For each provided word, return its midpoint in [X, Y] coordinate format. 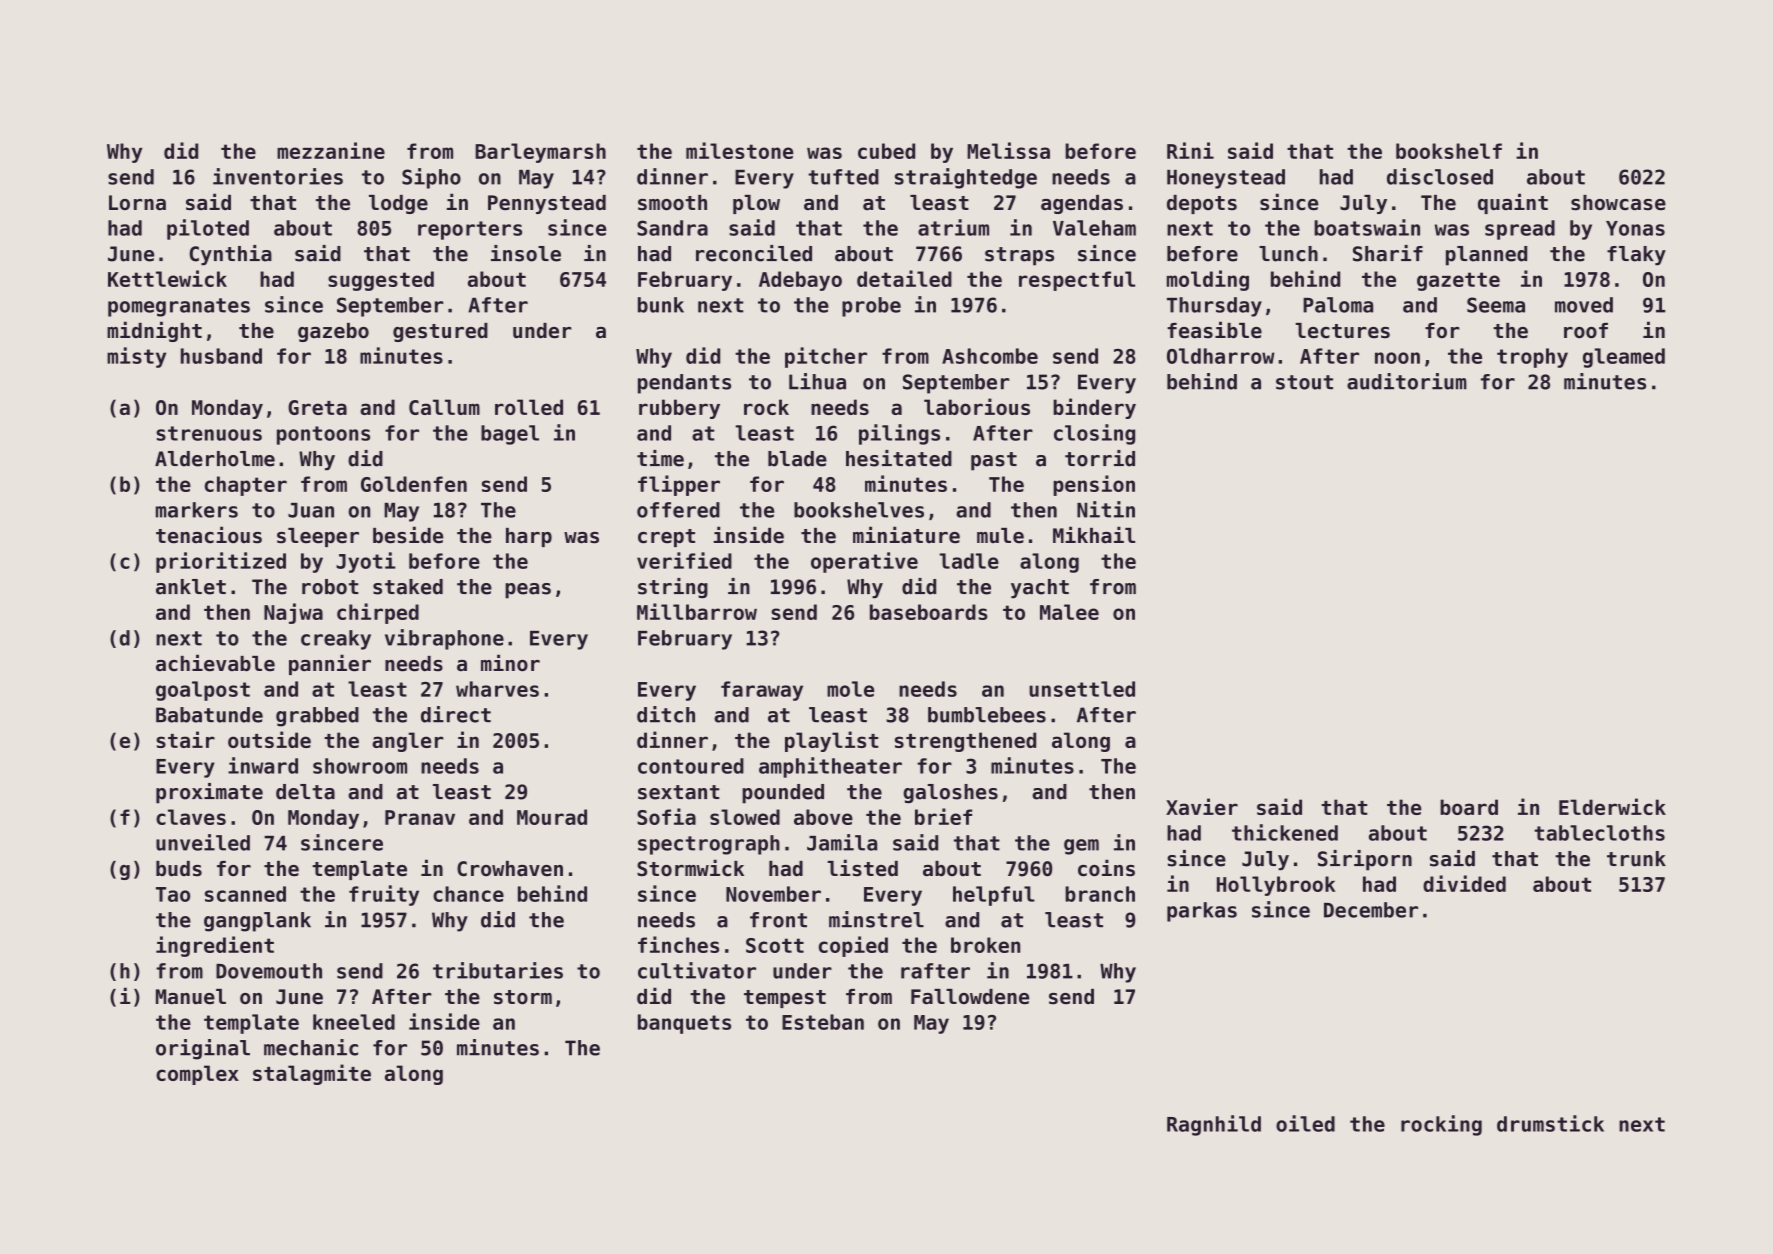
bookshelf [1449, 151]
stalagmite [312, 1074]
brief [943, 816]
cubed [886, 151]
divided [1464, 883]
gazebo [333, 332]
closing [1094, 434]
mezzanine [331, 150]
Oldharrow [1221, 356]
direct [456, 714]
